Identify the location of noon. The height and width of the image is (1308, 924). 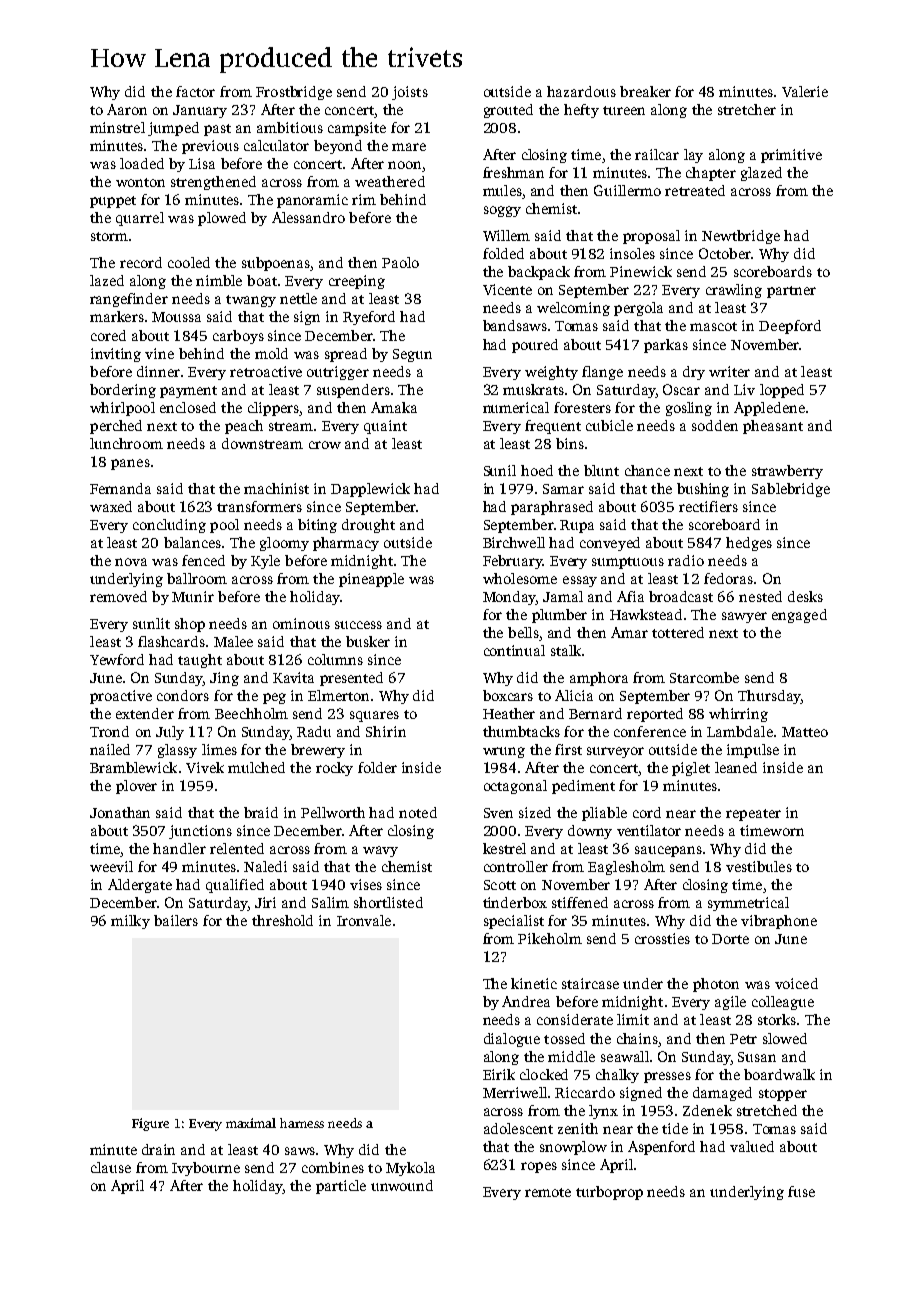
(405, 166).
